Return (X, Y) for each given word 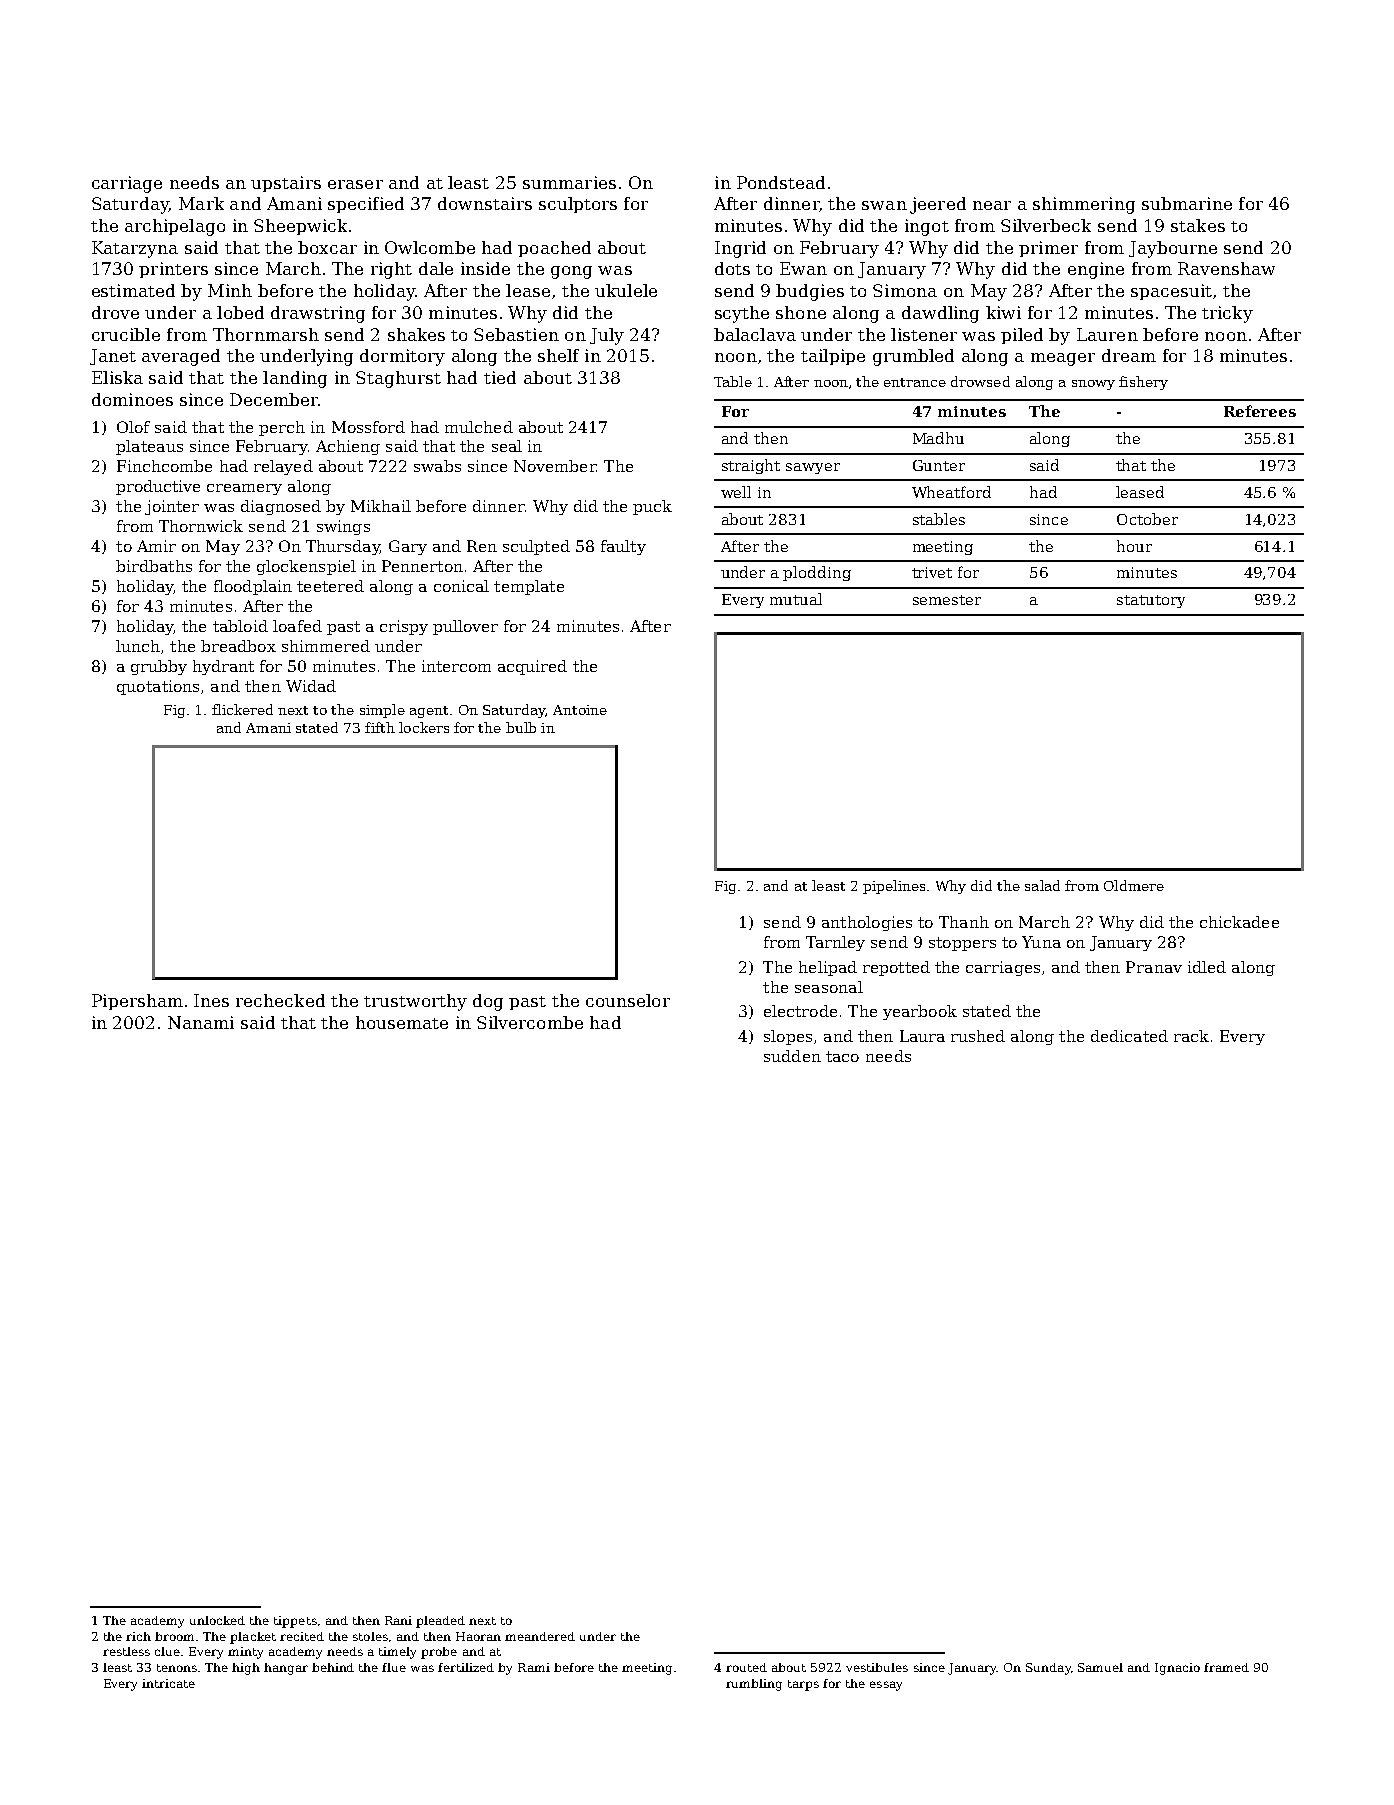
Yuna (1041, 942)
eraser (355, 184)
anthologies (867, 923)
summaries (569, 182)
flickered (242, 709)
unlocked (217, 1620)
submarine (1187, 203)
